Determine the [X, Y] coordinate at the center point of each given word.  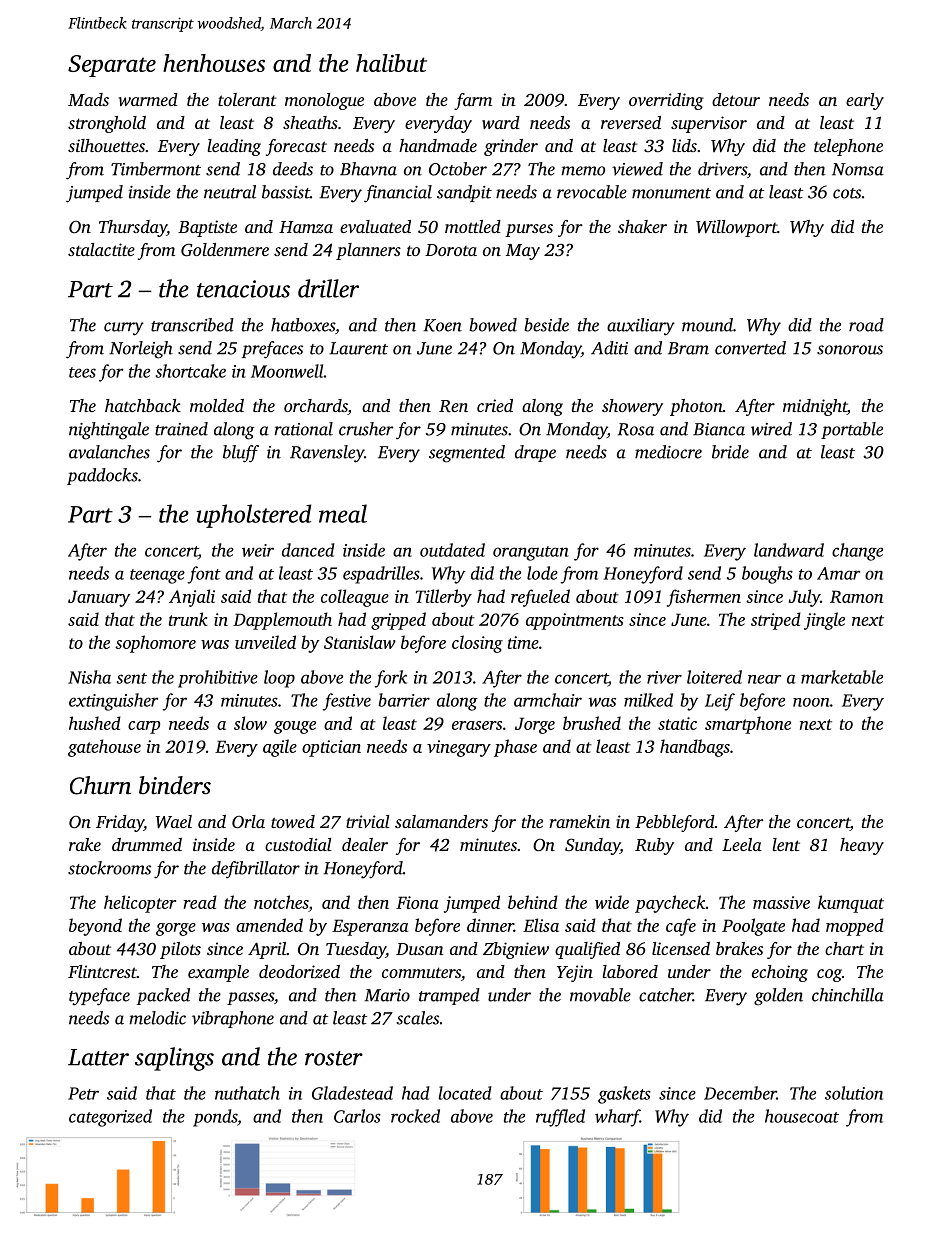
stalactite [101, 249]
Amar [838, 573]
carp [144, 727]
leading [234, 147]
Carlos [357, 1116]
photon [696, 407]
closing [477, 644]
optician [331, 748]
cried [495, 405]
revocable [592, 192]
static [677, 723]
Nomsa [858, 169]
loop [279, 679]
